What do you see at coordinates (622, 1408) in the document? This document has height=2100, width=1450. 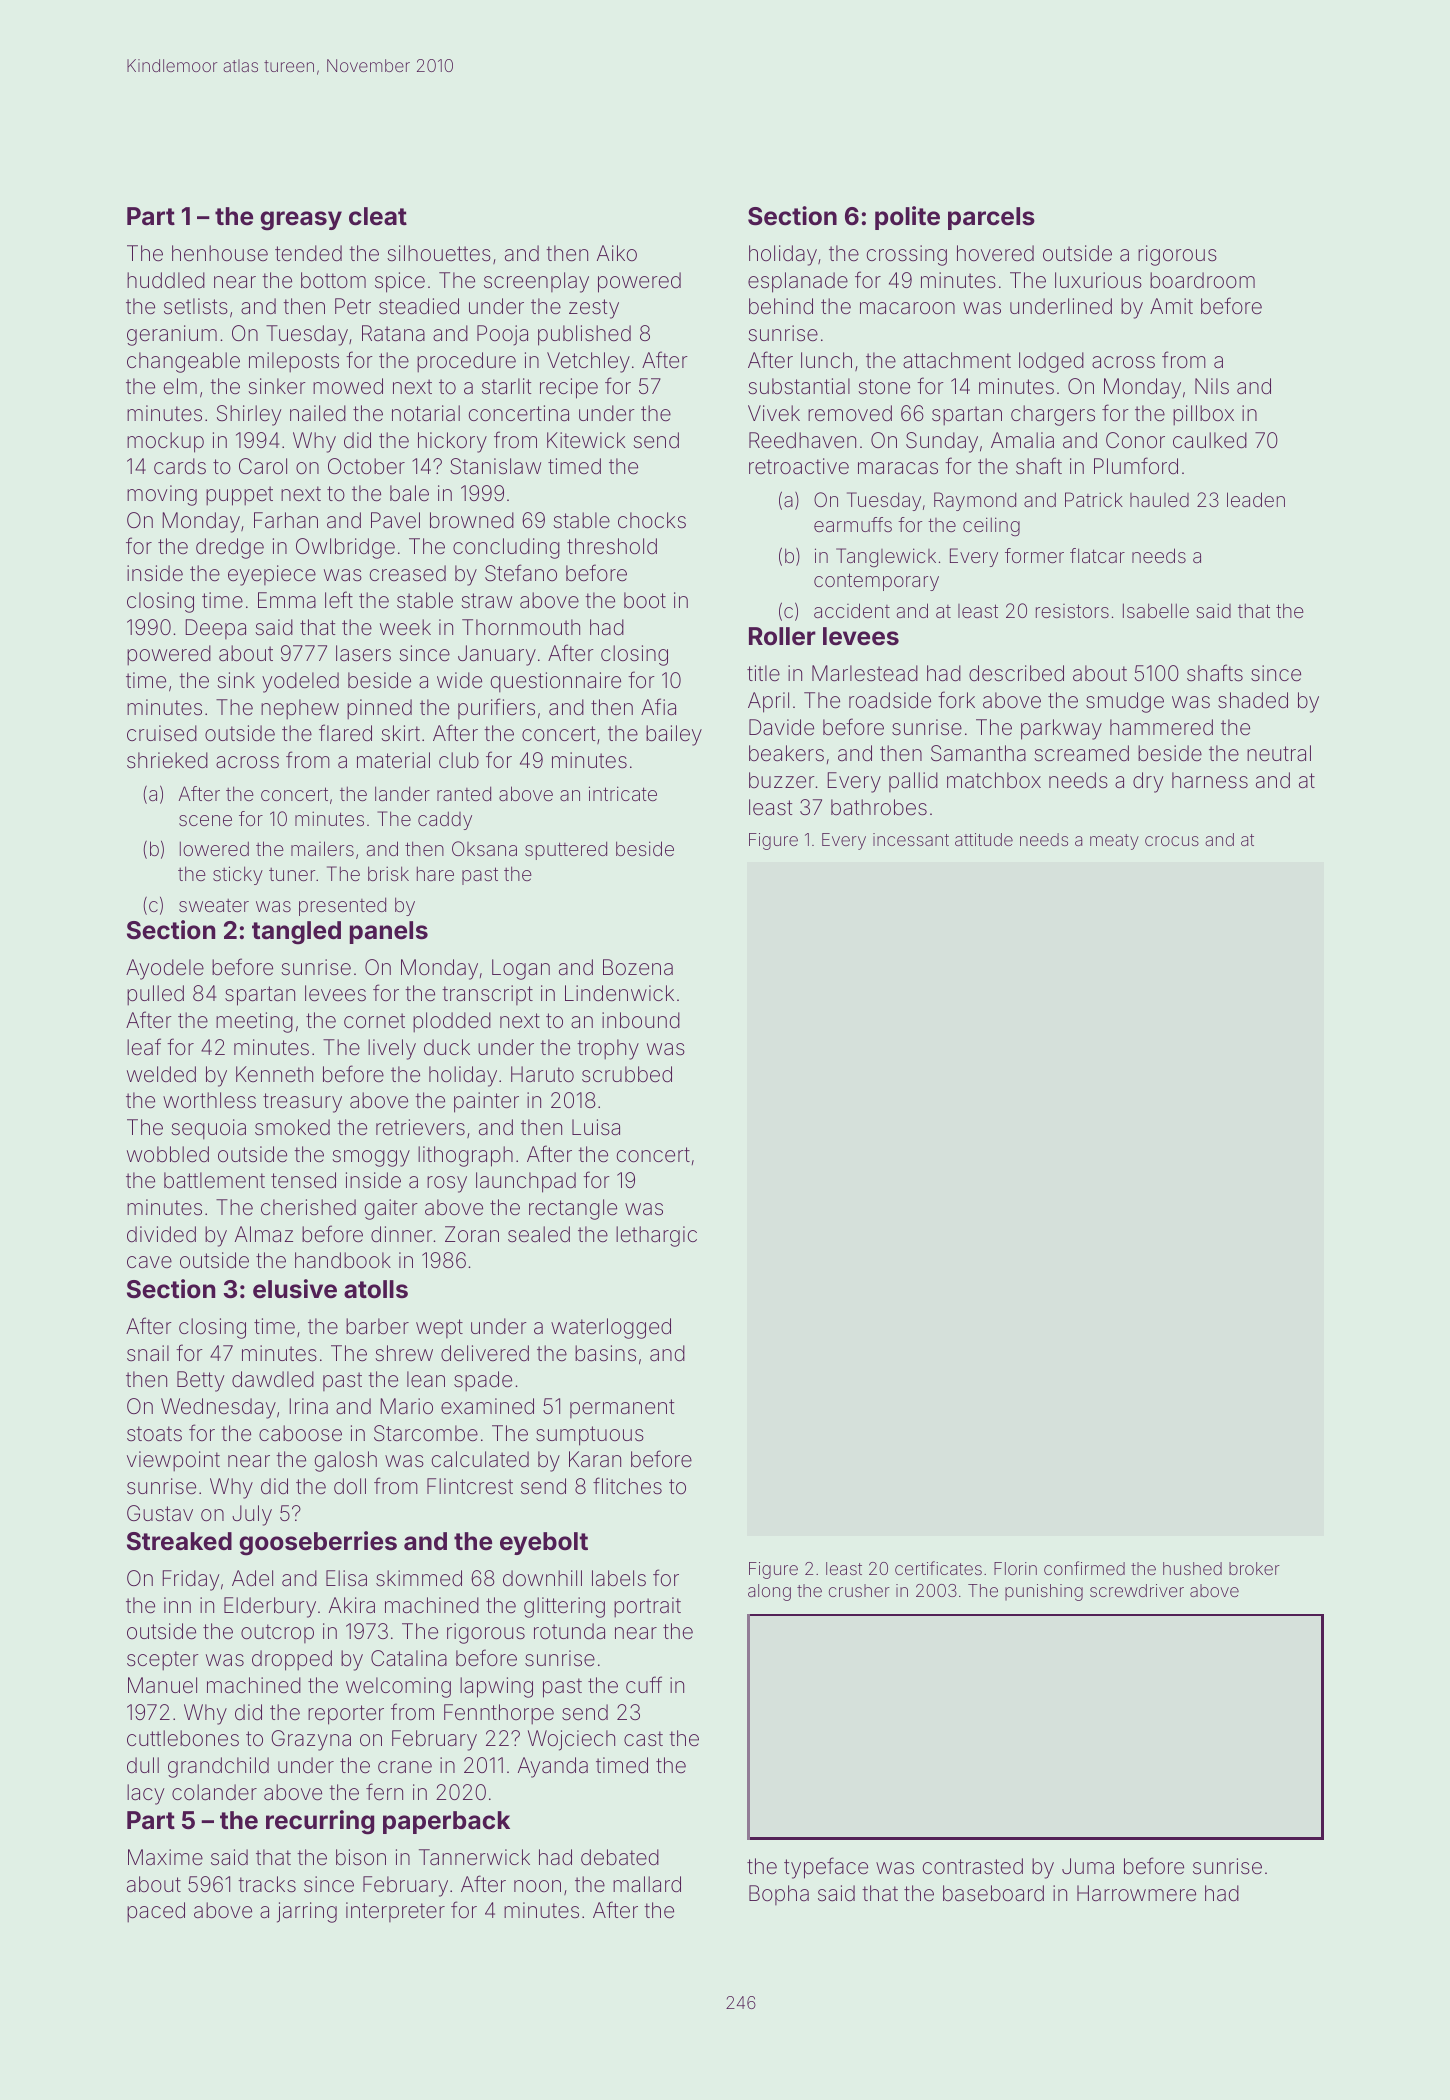 I see `permanent` at bounding box center [622, 1408].
